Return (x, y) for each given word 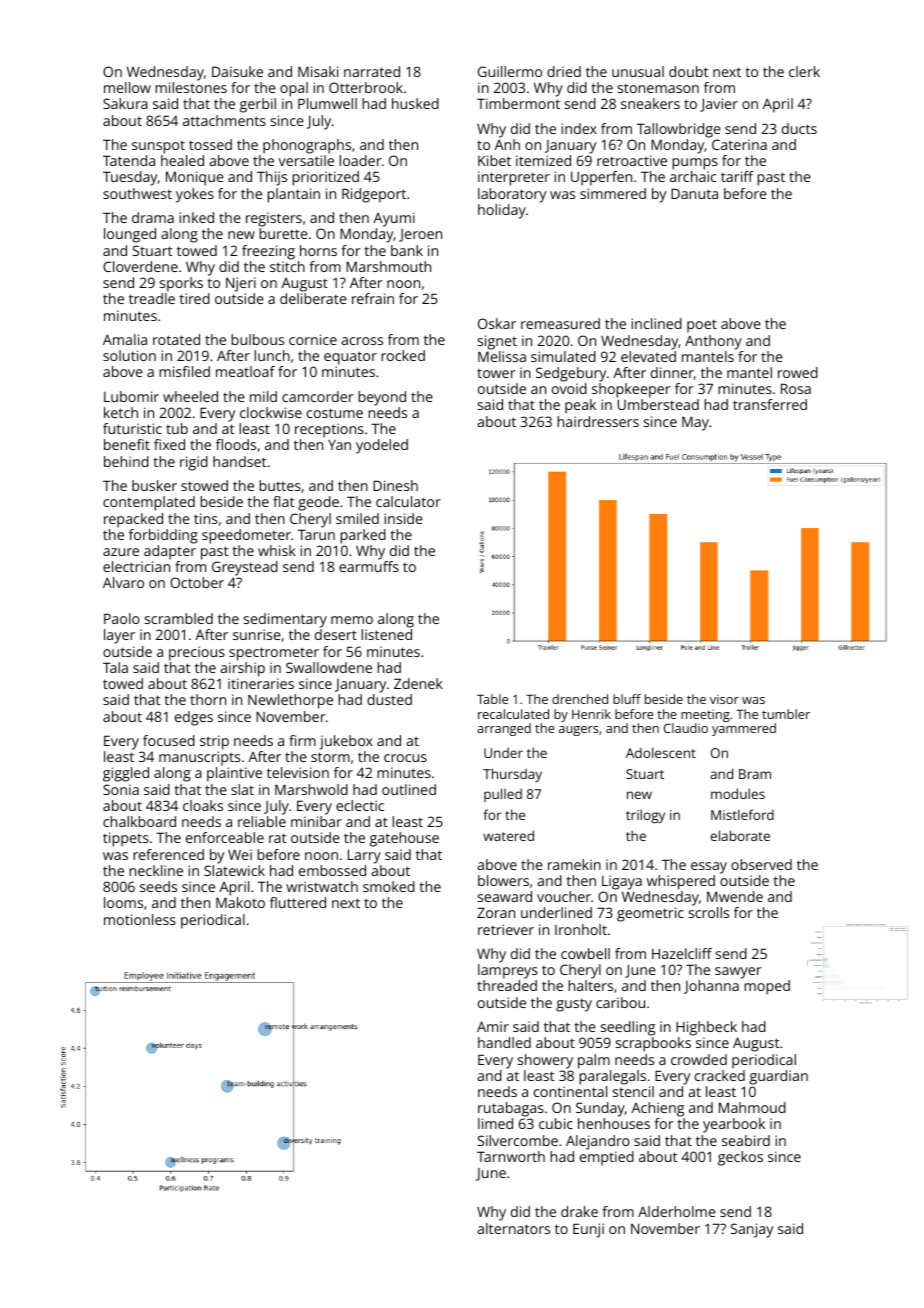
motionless (140, 919)
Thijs (272, 178)
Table (492, 699)
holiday (502, 211)
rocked (403, 355)
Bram (755, 774)
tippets (126, 839)
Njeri (241, 284)
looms (123, 902)
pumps (695, 164)
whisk (277, 550)
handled (504, 1042)
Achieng (657, 1109)
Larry (364, 856)
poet (702, 326)
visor (724, 699)
